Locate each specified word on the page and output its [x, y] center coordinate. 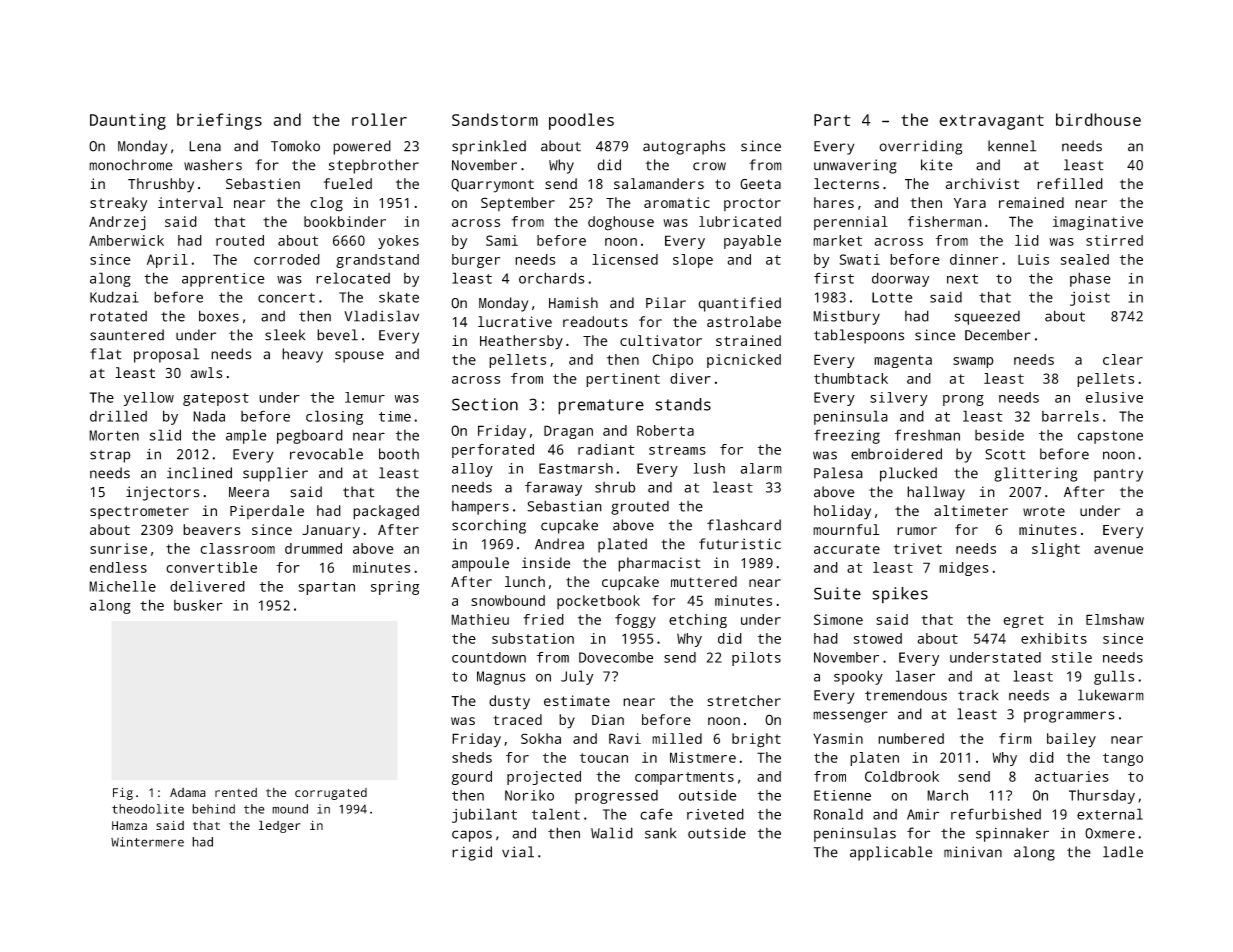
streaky [118, 204]
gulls [1114, 677]
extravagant [991, 122]
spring [395, 588]
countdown [489, 657]
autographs [684, 147]
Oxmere [1110, 833]
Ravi [625, 738]
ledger [280, 826]
